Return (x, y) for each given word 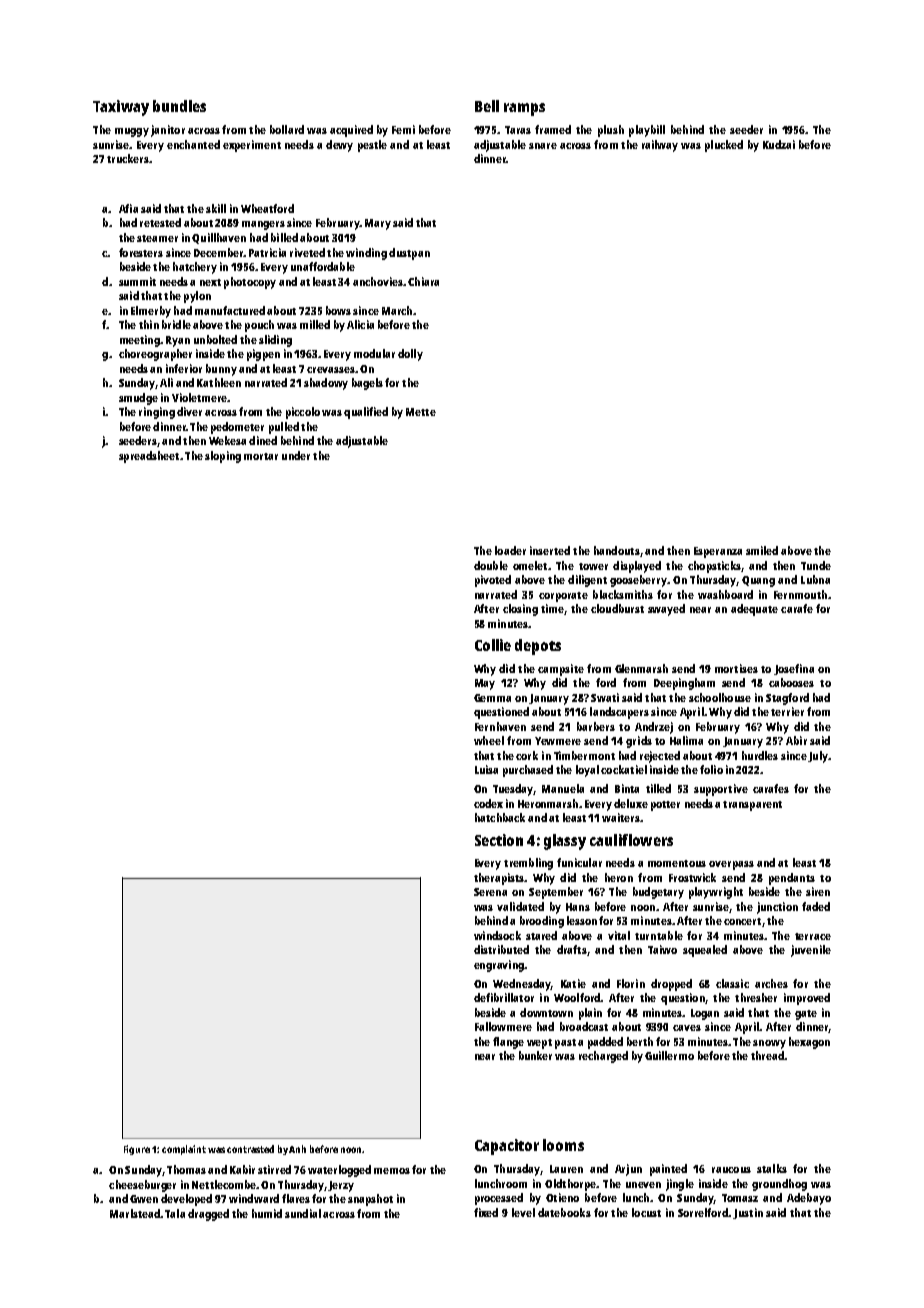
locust (646, 1212)
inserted (550, 550)
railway (660, 146)
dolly (410, 355)
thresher (756, 997)
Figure (137, 1150)
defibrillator (504, 997)
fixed (486, 1212)
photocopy (250, 283)
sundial (303, 1213)
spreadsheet (149, 457)
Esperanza (718, 552)
